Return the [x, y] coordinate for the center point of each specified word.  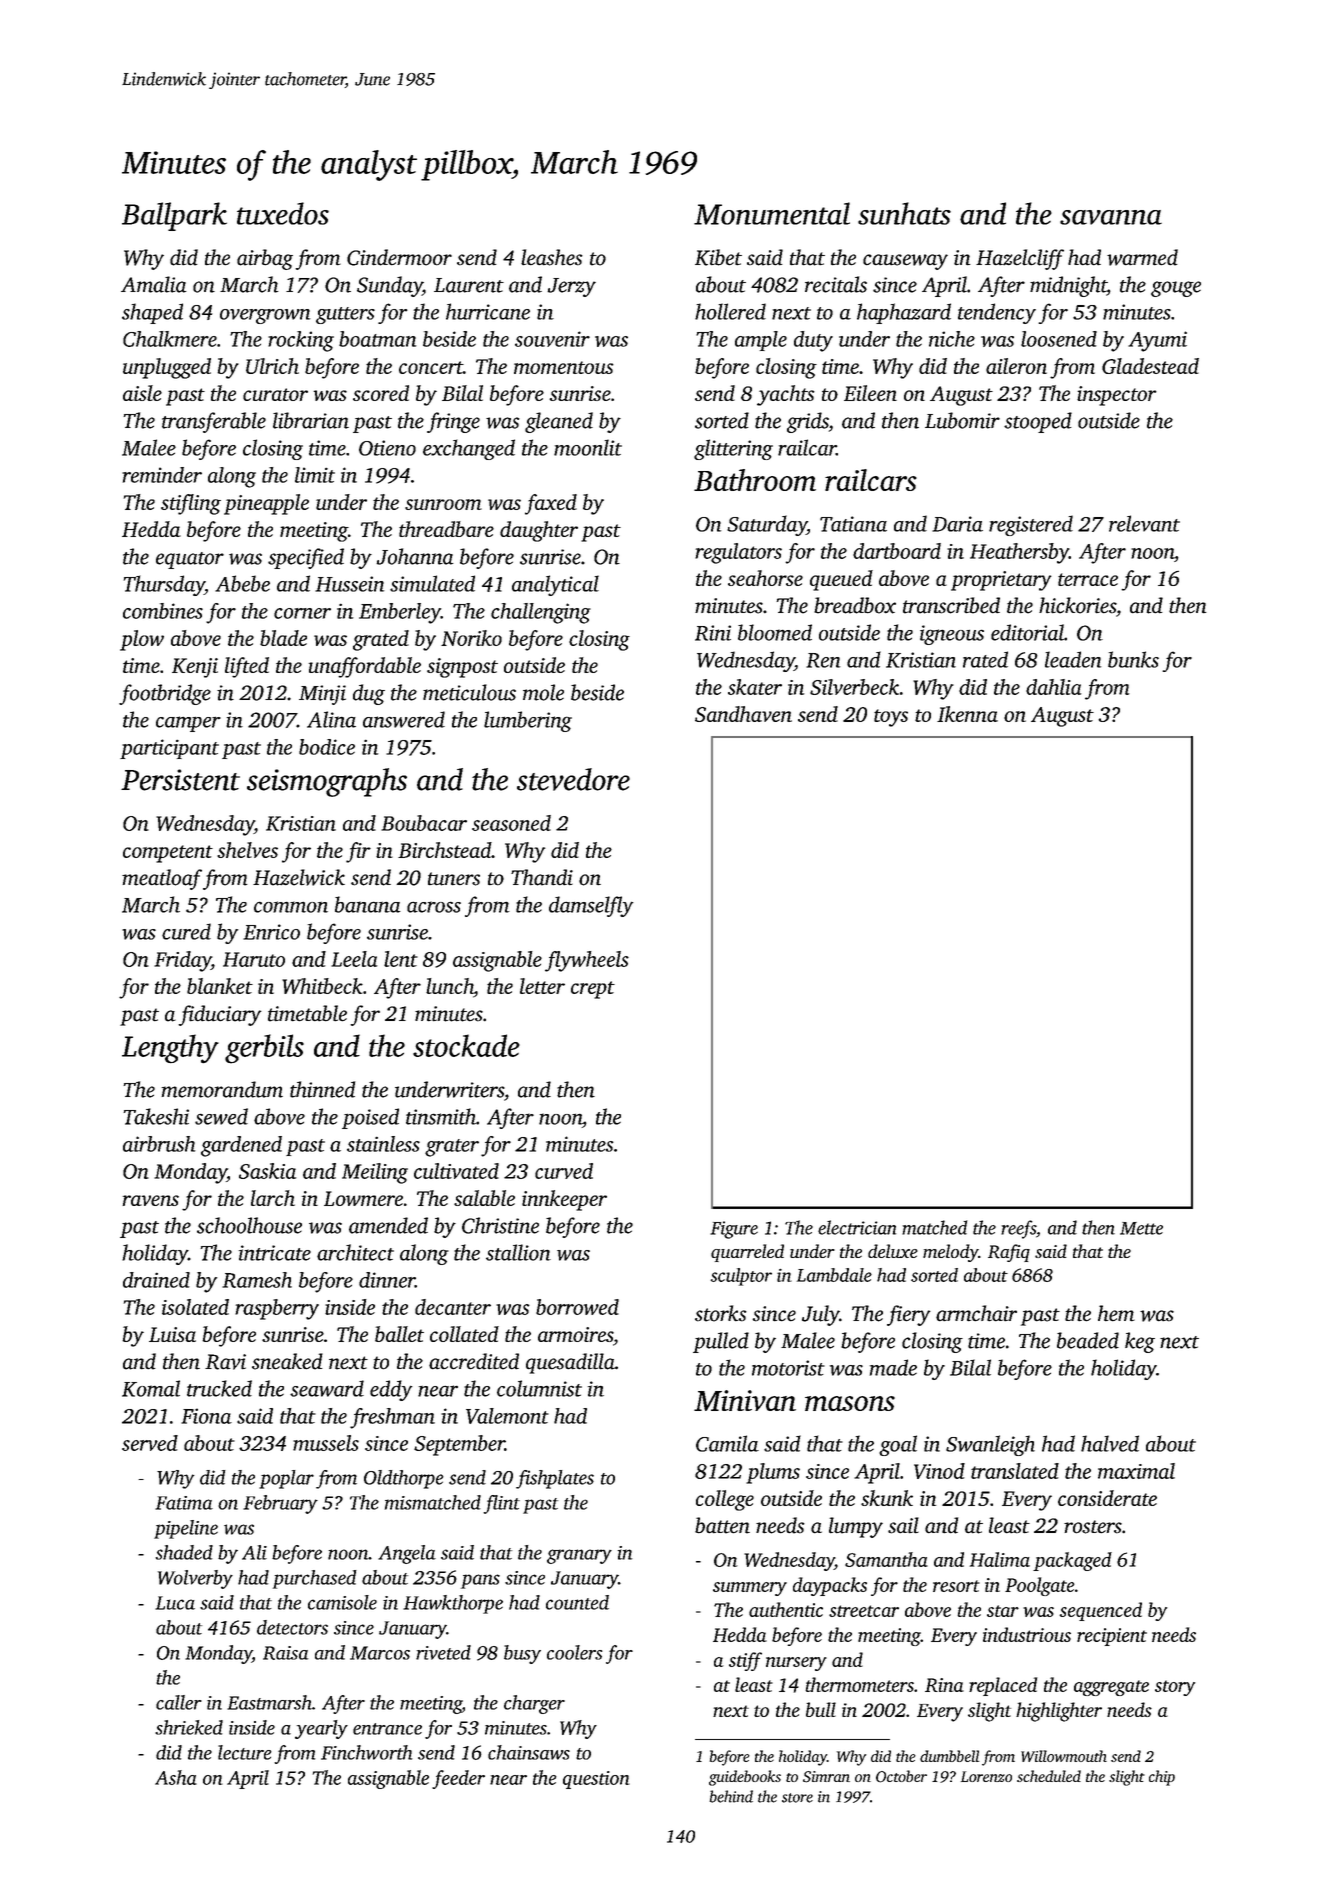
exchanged [469, 449]
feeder [458, 1779]
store [797, 1798]
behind [731, 1796]
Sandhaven [743, 714]
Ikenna [967, 714]
